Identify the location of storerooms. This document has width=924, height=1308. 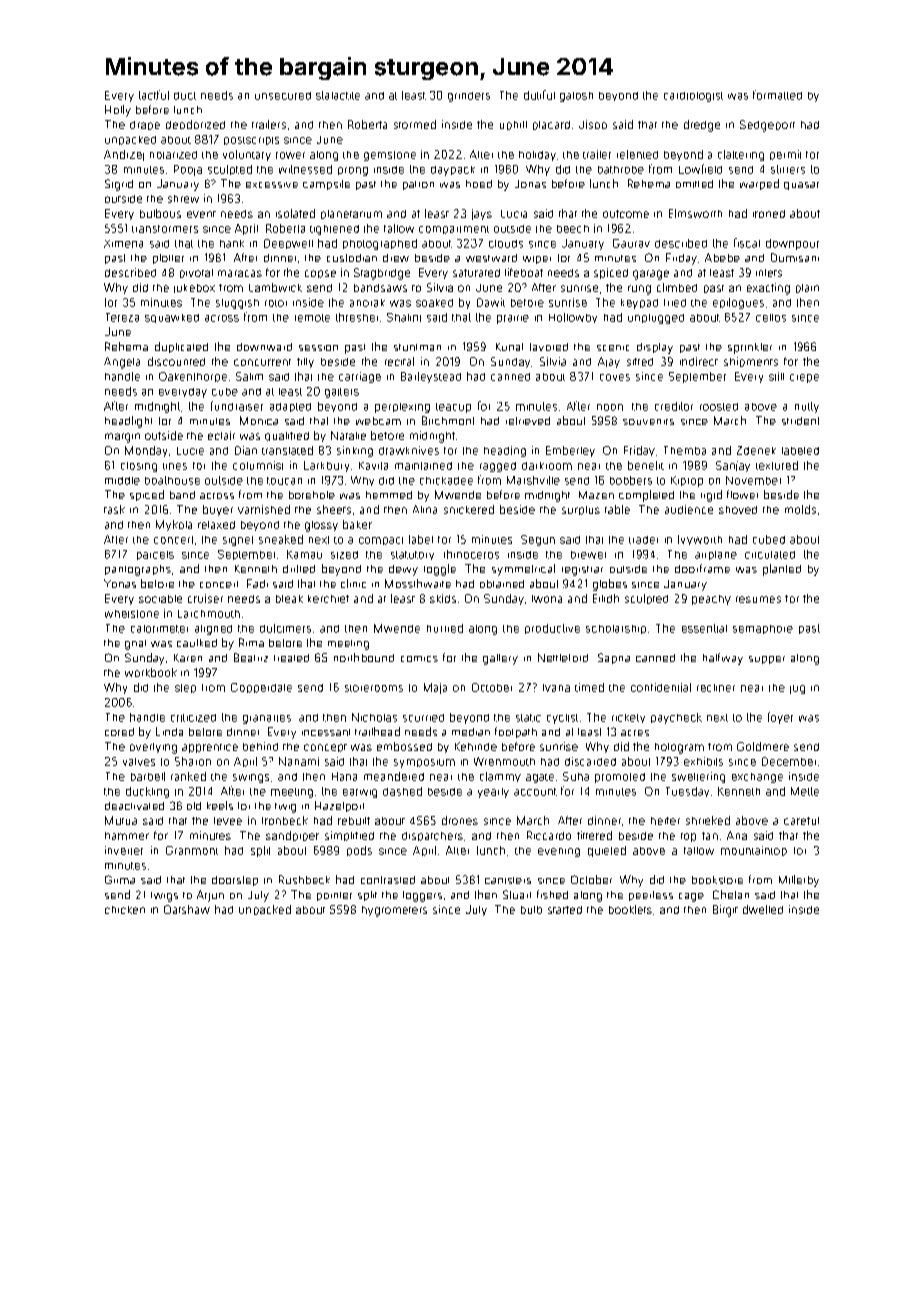
(374, 688).
